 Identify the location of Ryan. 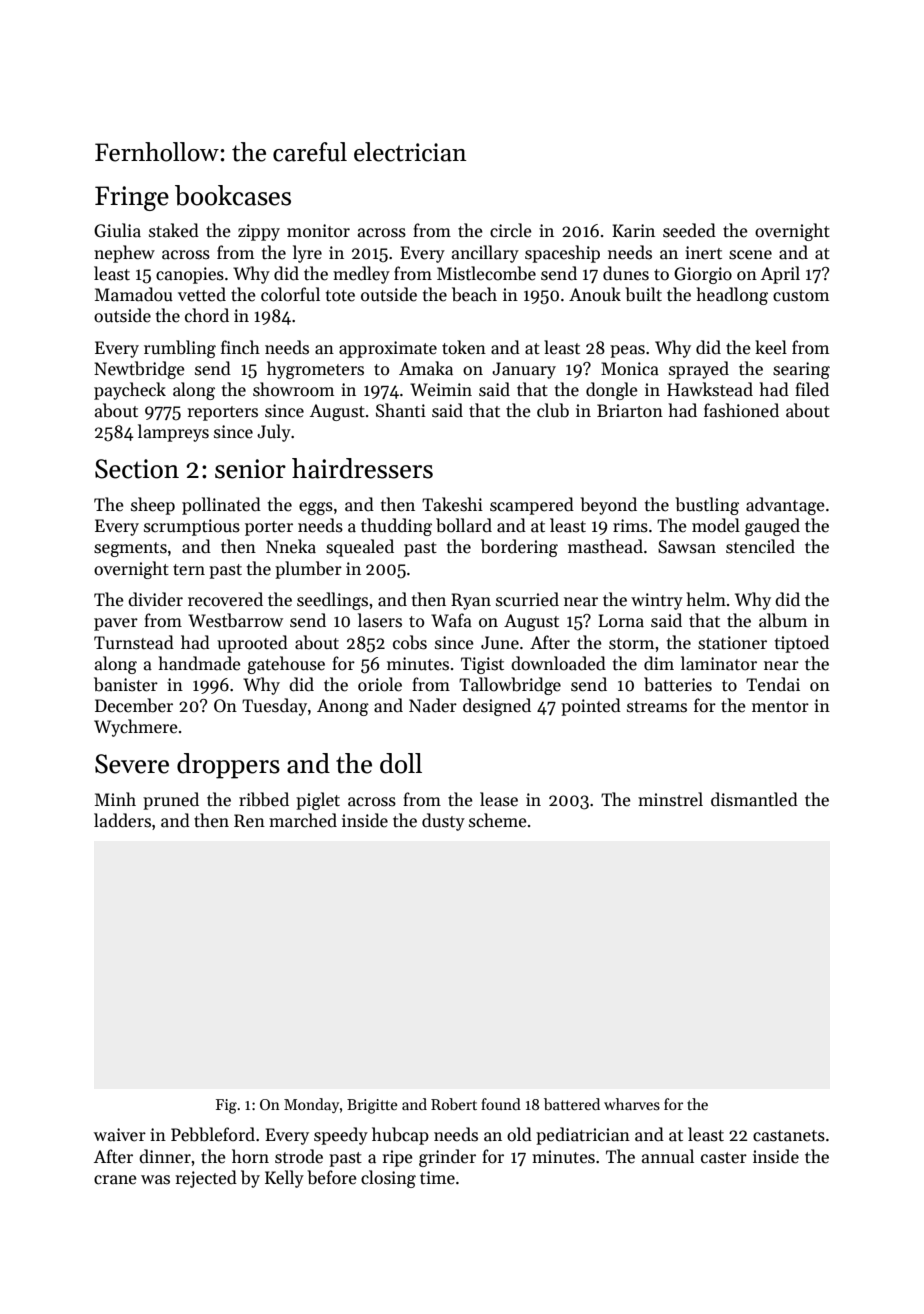
(471, 601).
